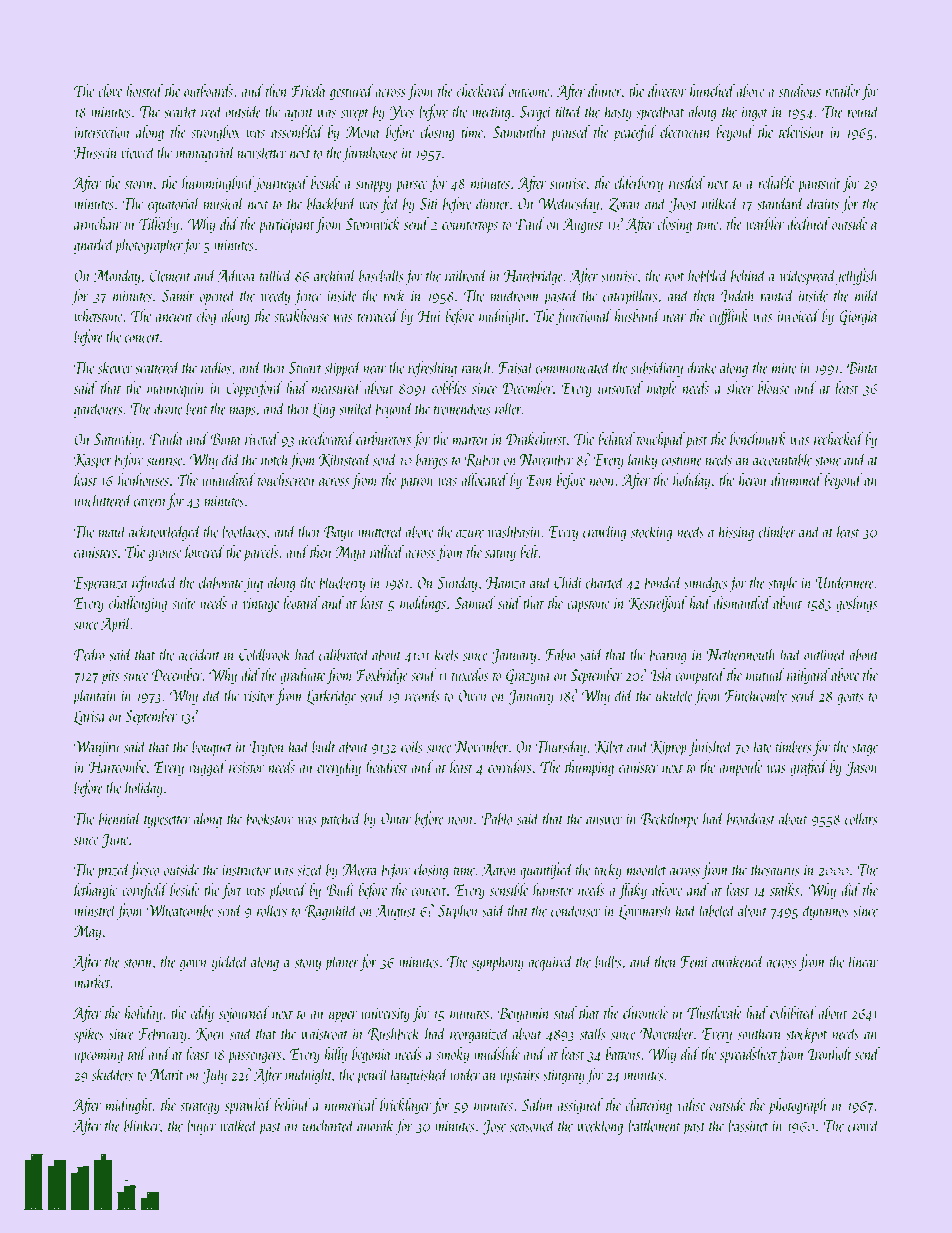 This screenshot has height=1233, width=952. What do you see at coordinates (89, 717) in the screenshot?
I see `Larisa` at bounding box center [89, 717].
